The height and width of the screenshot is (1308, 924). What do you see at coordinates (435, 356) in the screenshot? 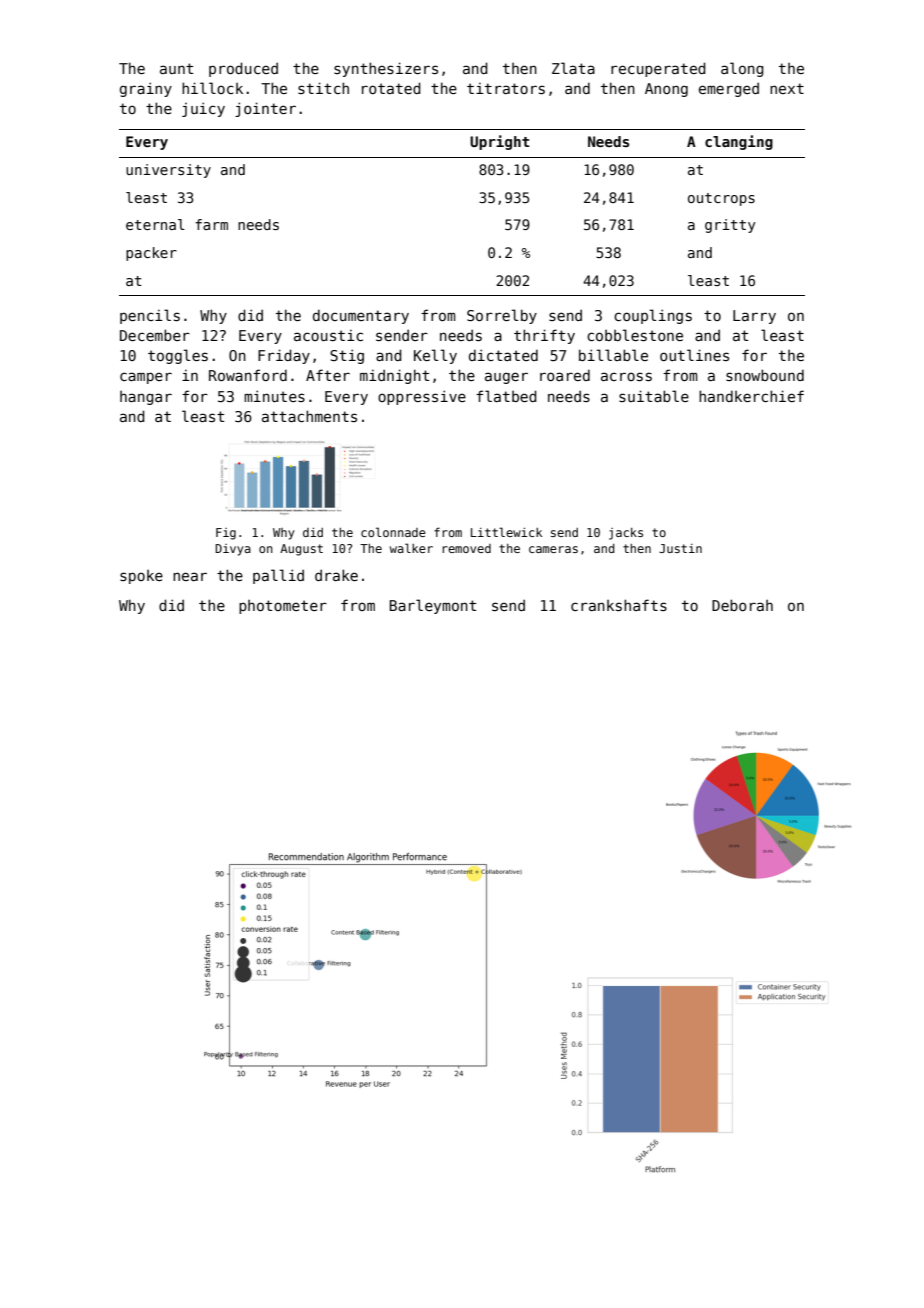
I see `Kelly` at bounding box center [435, 356].
